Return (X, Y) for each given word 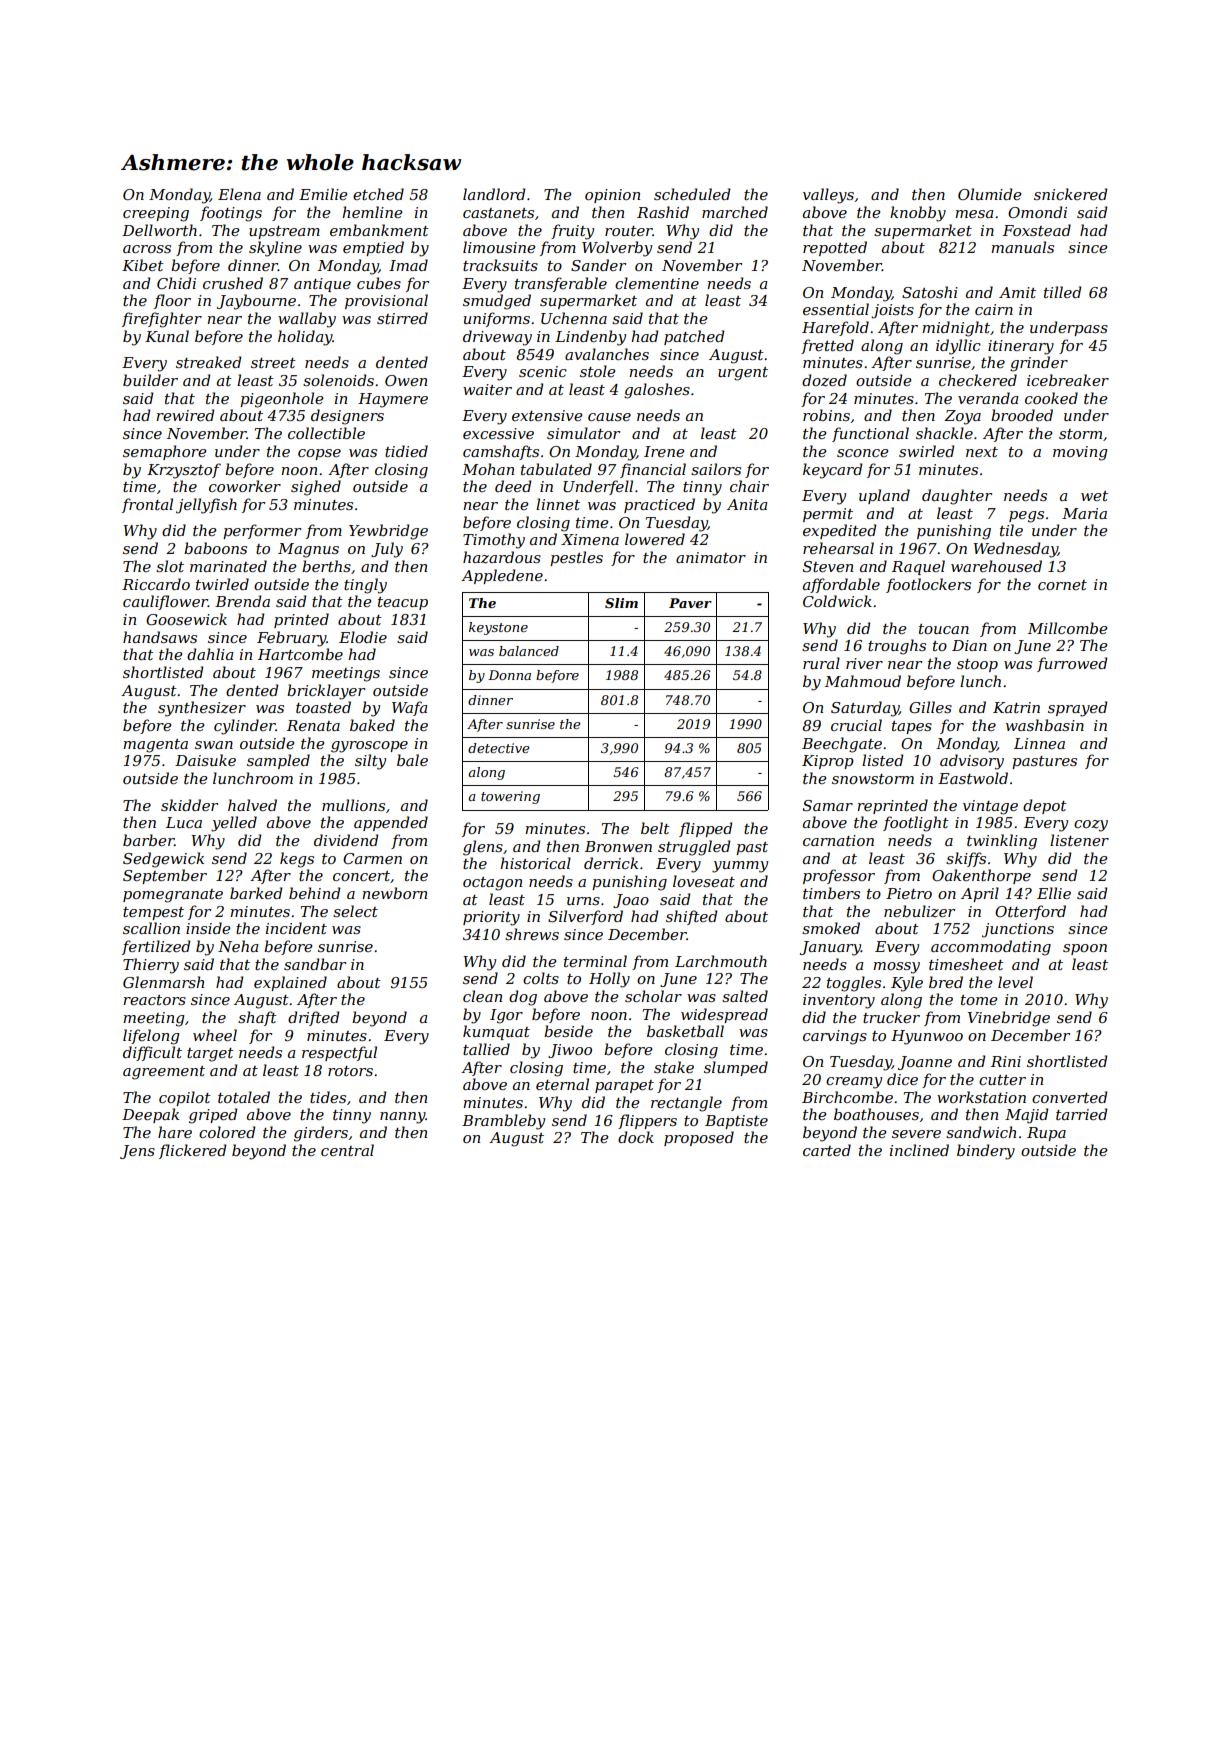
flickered (192, 1151)
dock (636, 1137)
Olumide (989, 194)
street (273, 363)
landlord (494, 194)
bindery (986, 1152)
